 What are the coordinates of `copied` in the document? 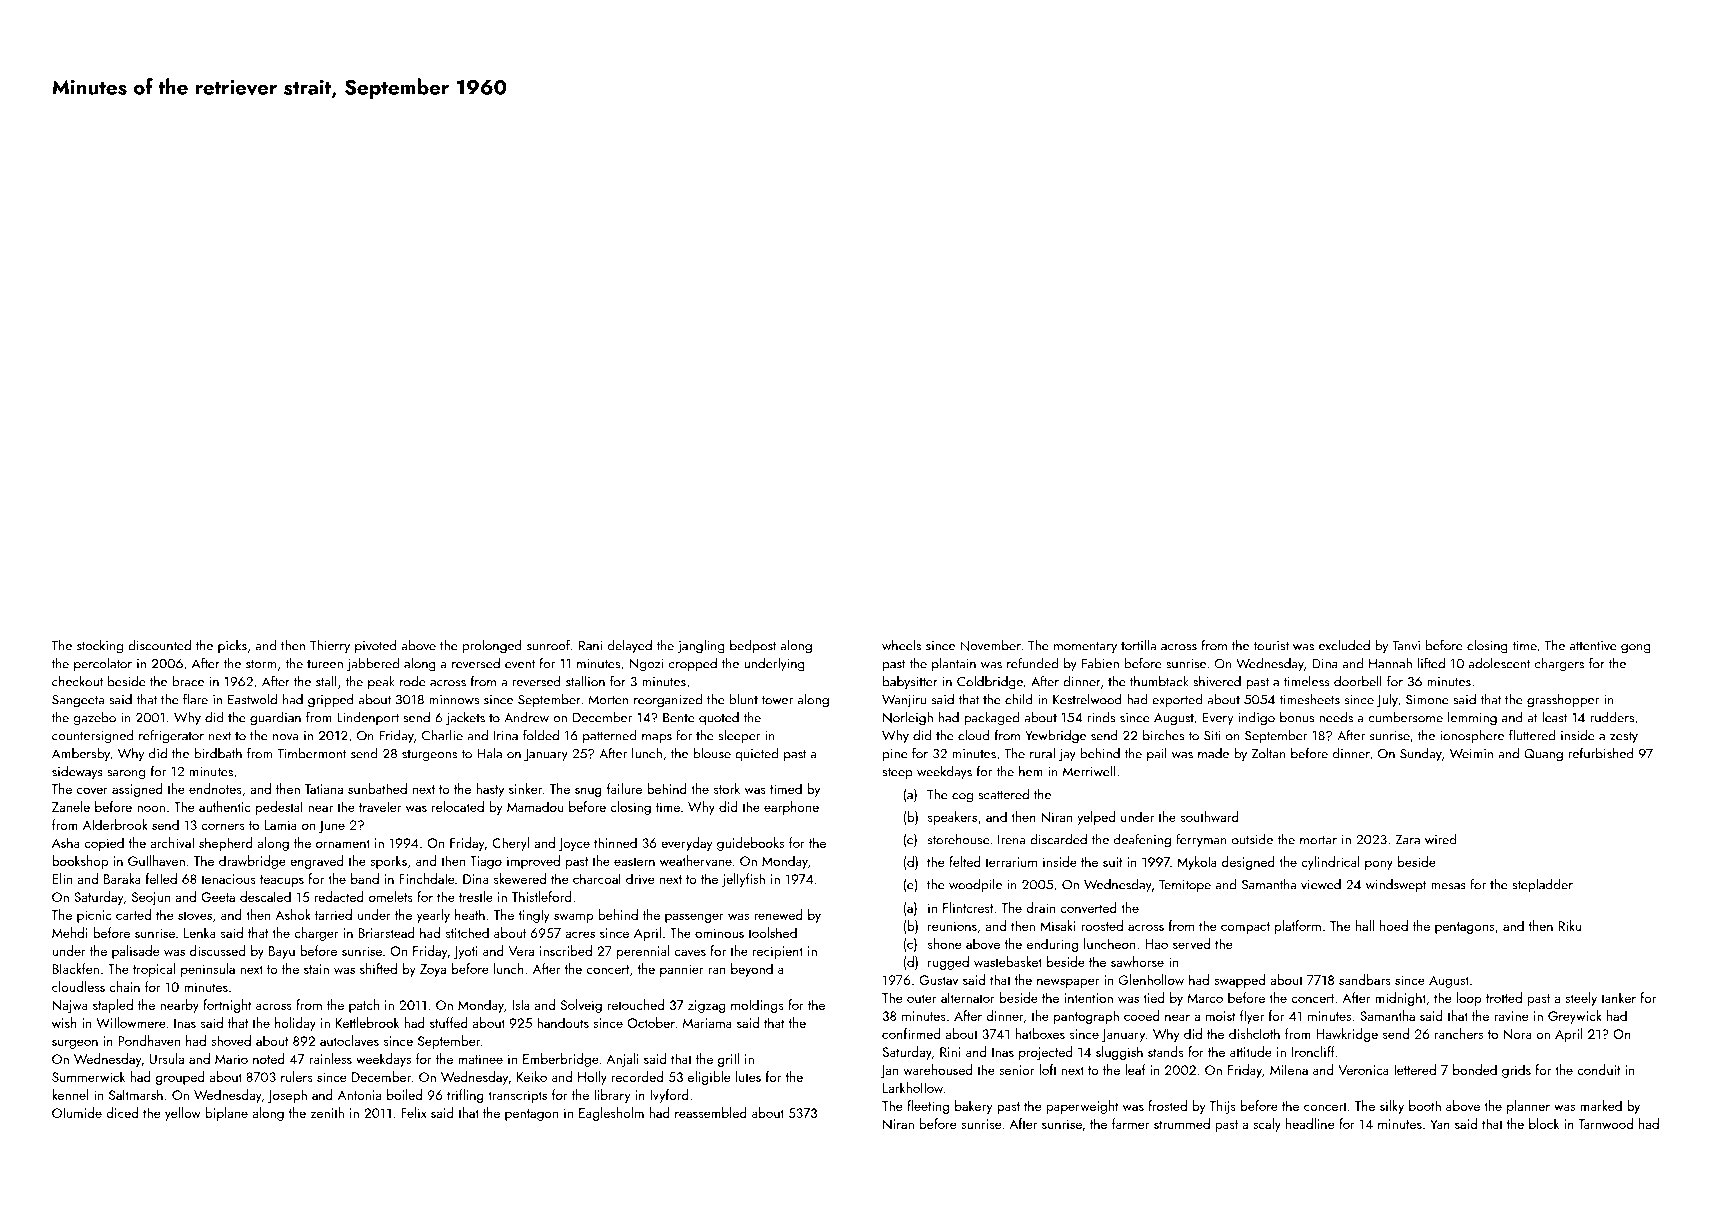 It's located at (104, 844).
